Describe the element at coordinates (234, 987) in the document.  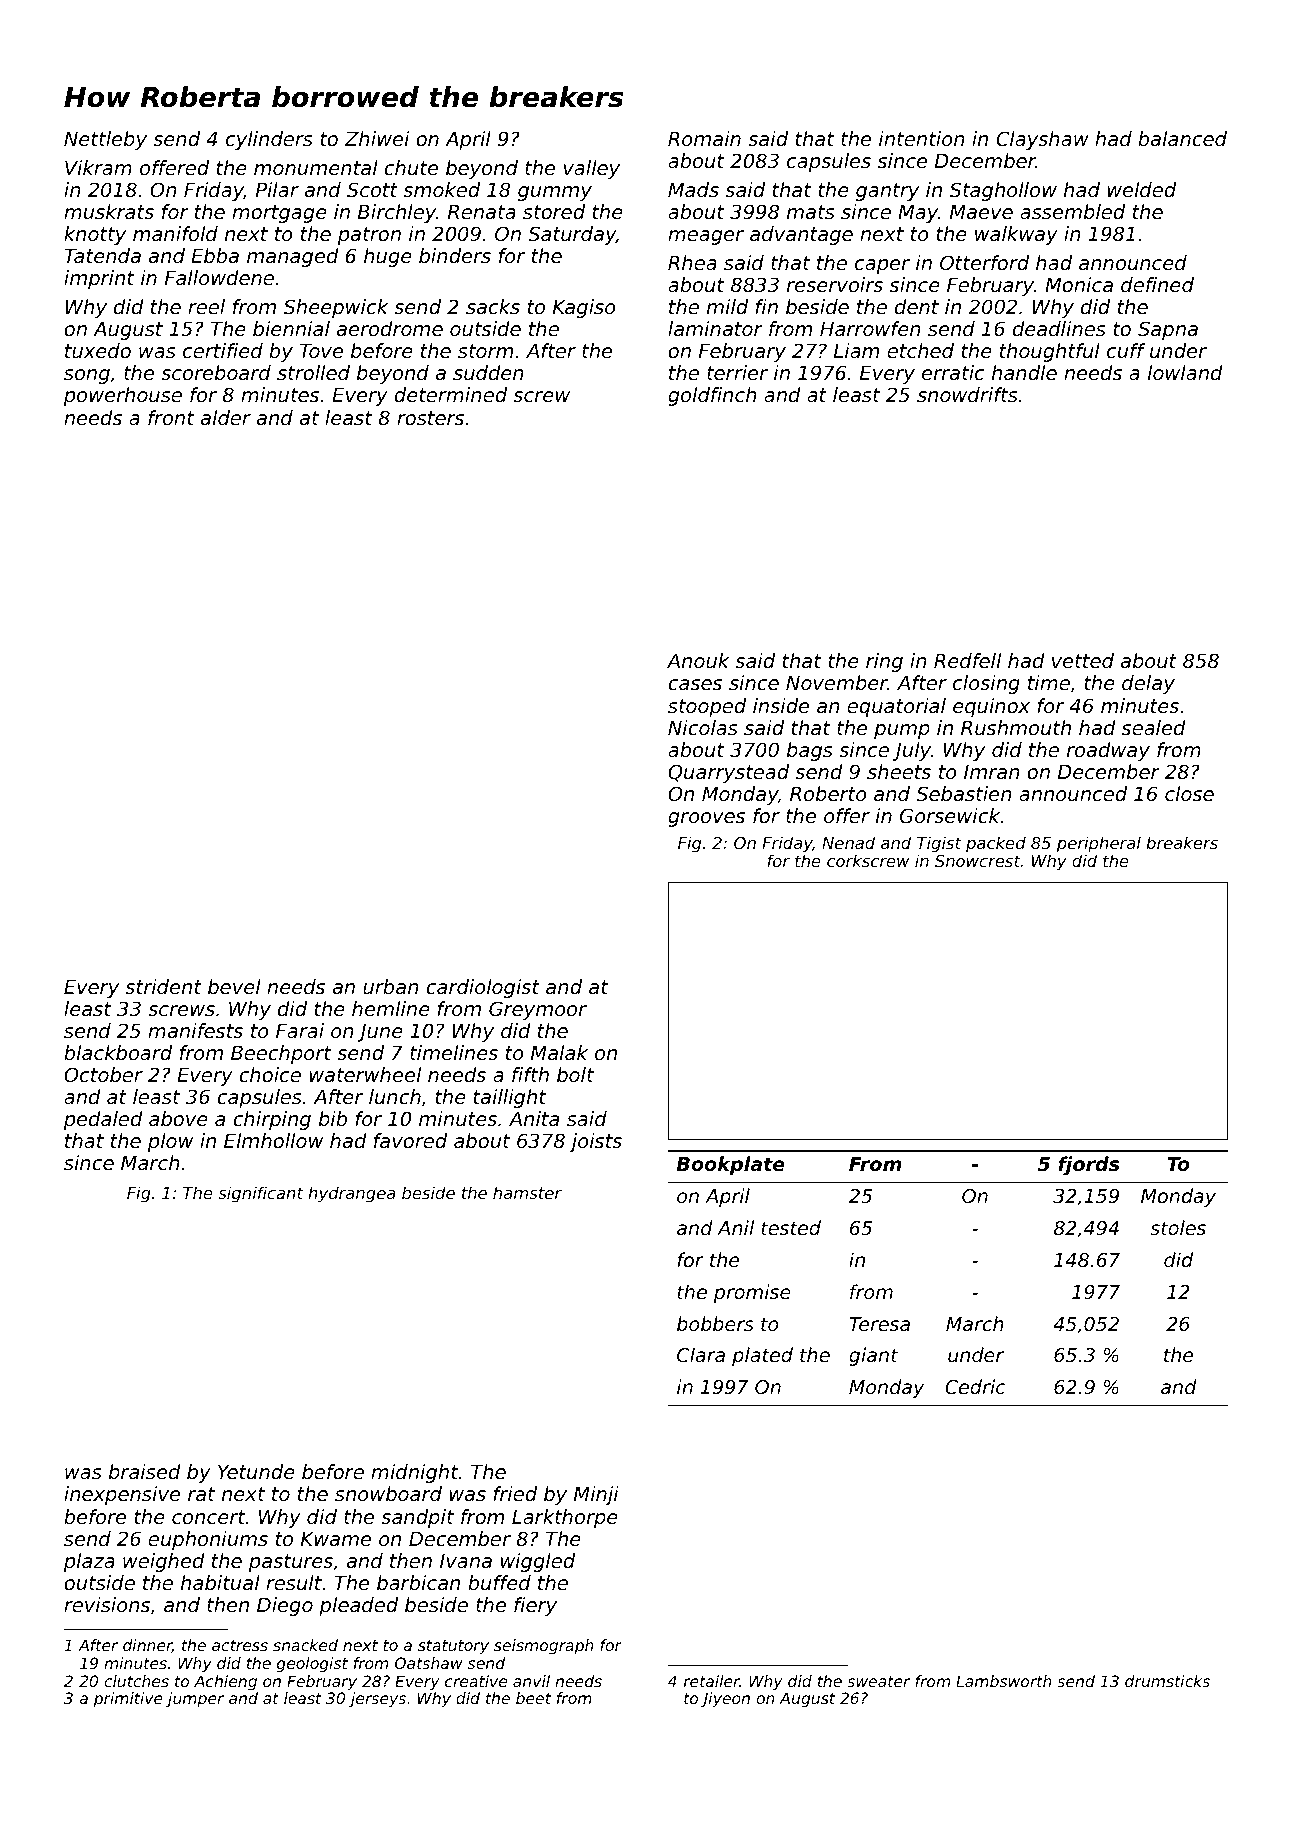
I see `bevel` at that location.
